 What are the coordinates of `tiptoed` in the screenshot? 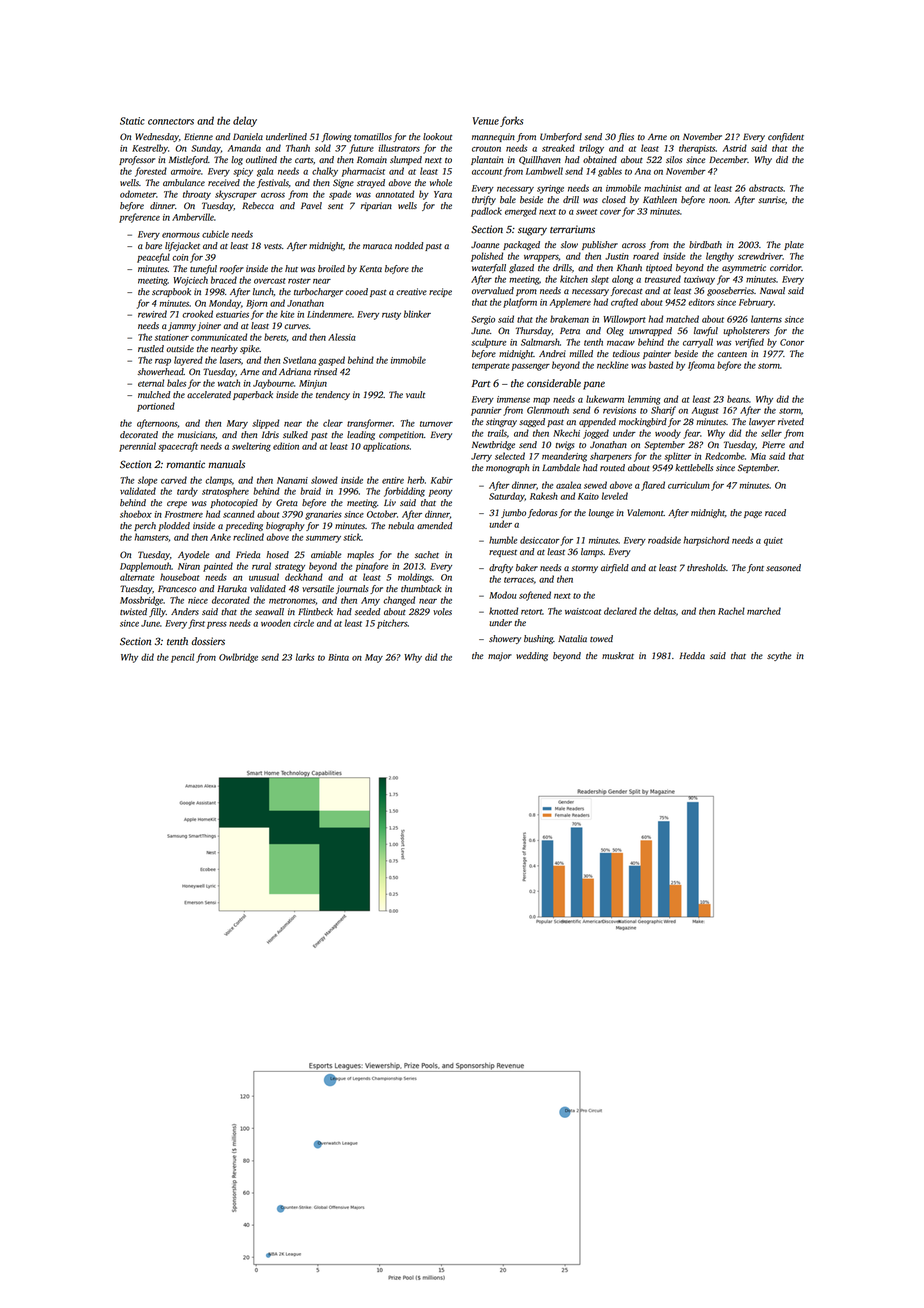 It's located at (659, 268).
